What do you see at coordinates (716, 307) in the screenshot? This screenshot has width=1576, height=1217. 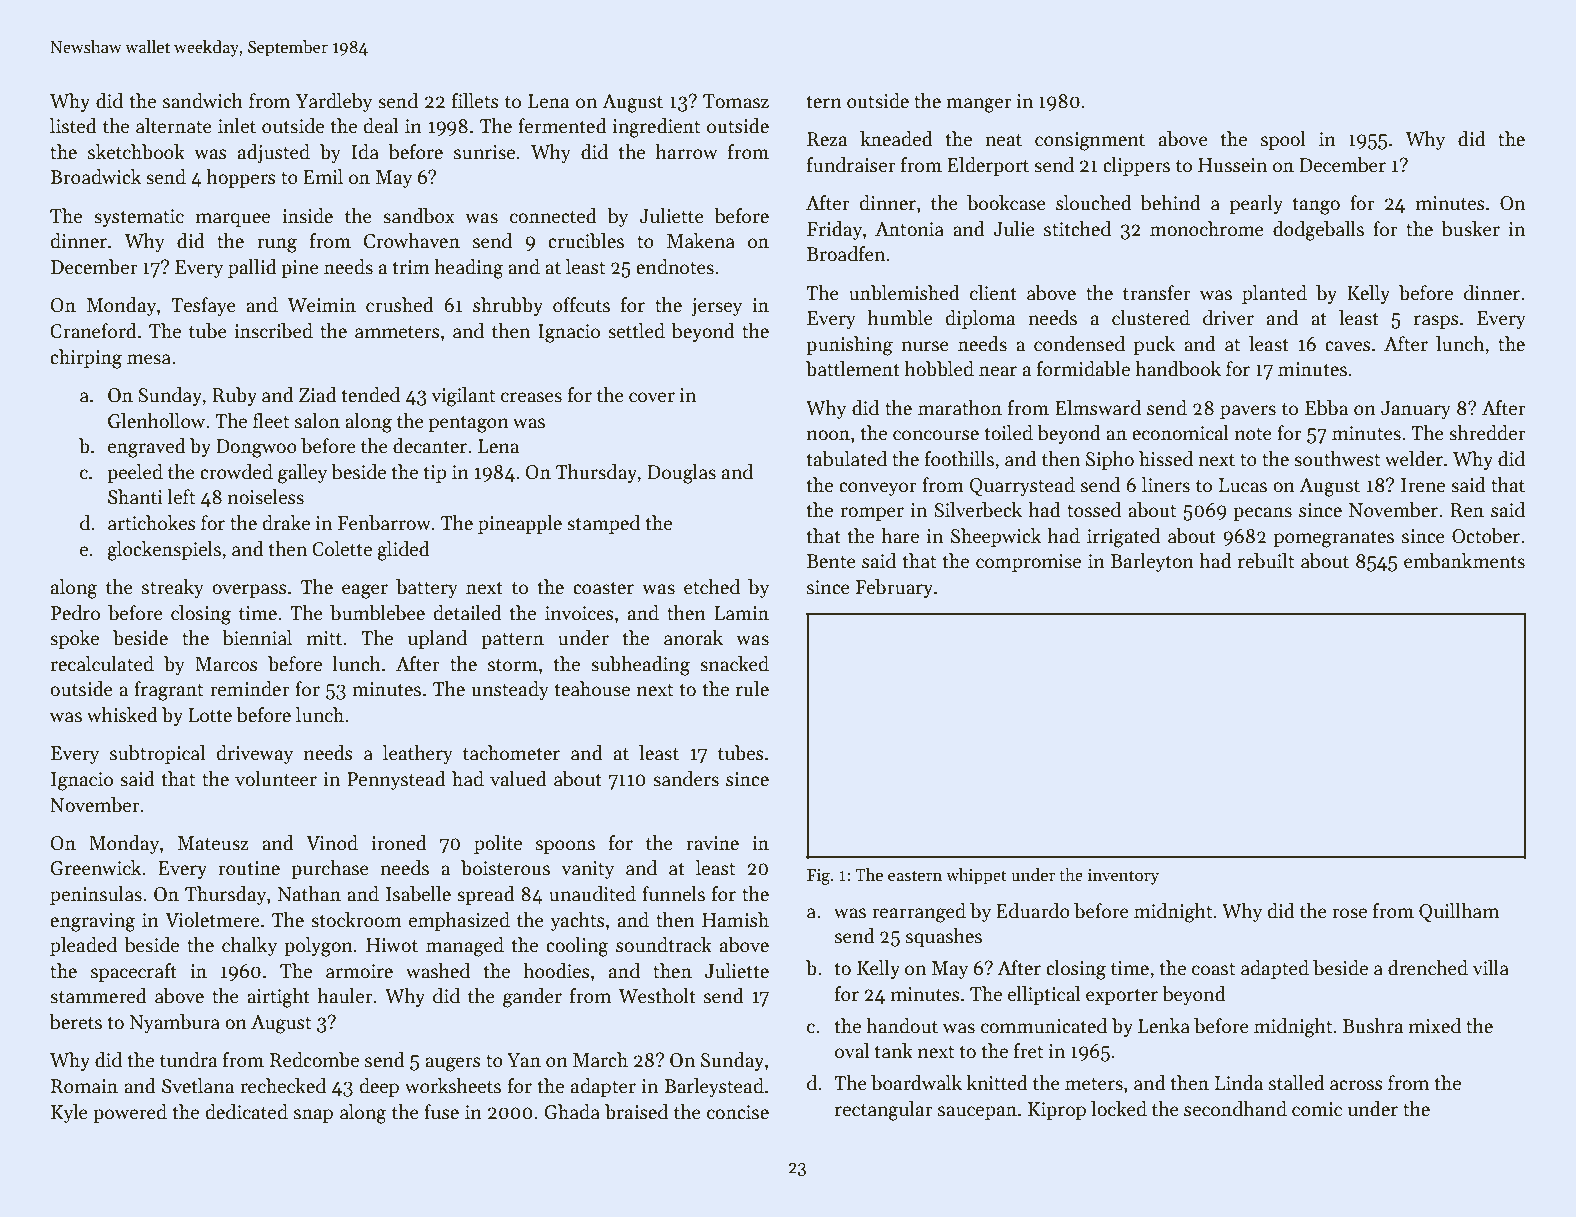 I see `jersey` at bounding box center [716, 307].
